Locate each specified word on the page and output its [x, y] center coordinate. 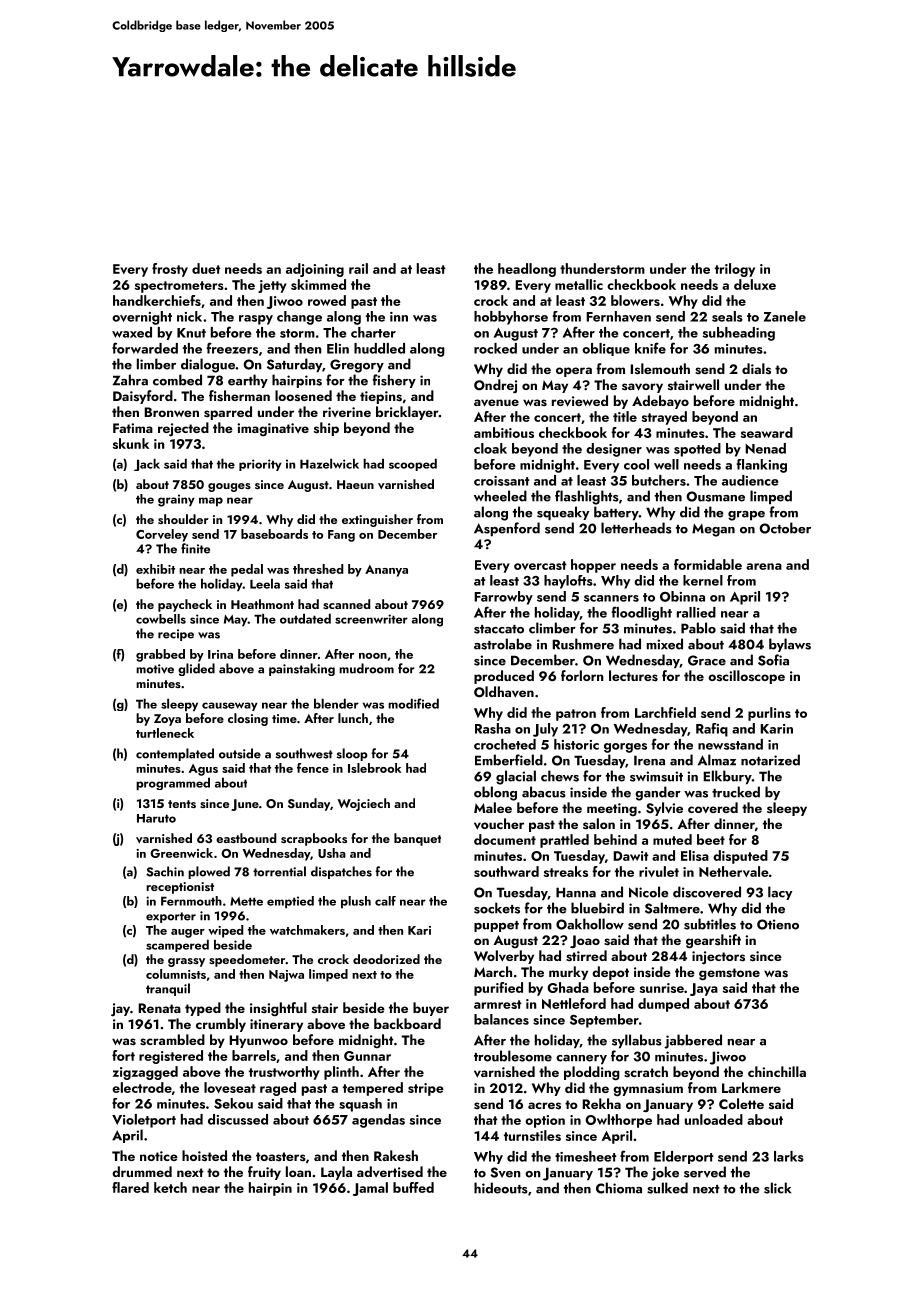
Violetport [144, 1121]
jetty [272, 286]
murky [568, 973]
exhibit [155, 569]
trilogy [735, 270]
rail [358, 268]
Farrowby [503, 598]
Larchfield [665, 712]
